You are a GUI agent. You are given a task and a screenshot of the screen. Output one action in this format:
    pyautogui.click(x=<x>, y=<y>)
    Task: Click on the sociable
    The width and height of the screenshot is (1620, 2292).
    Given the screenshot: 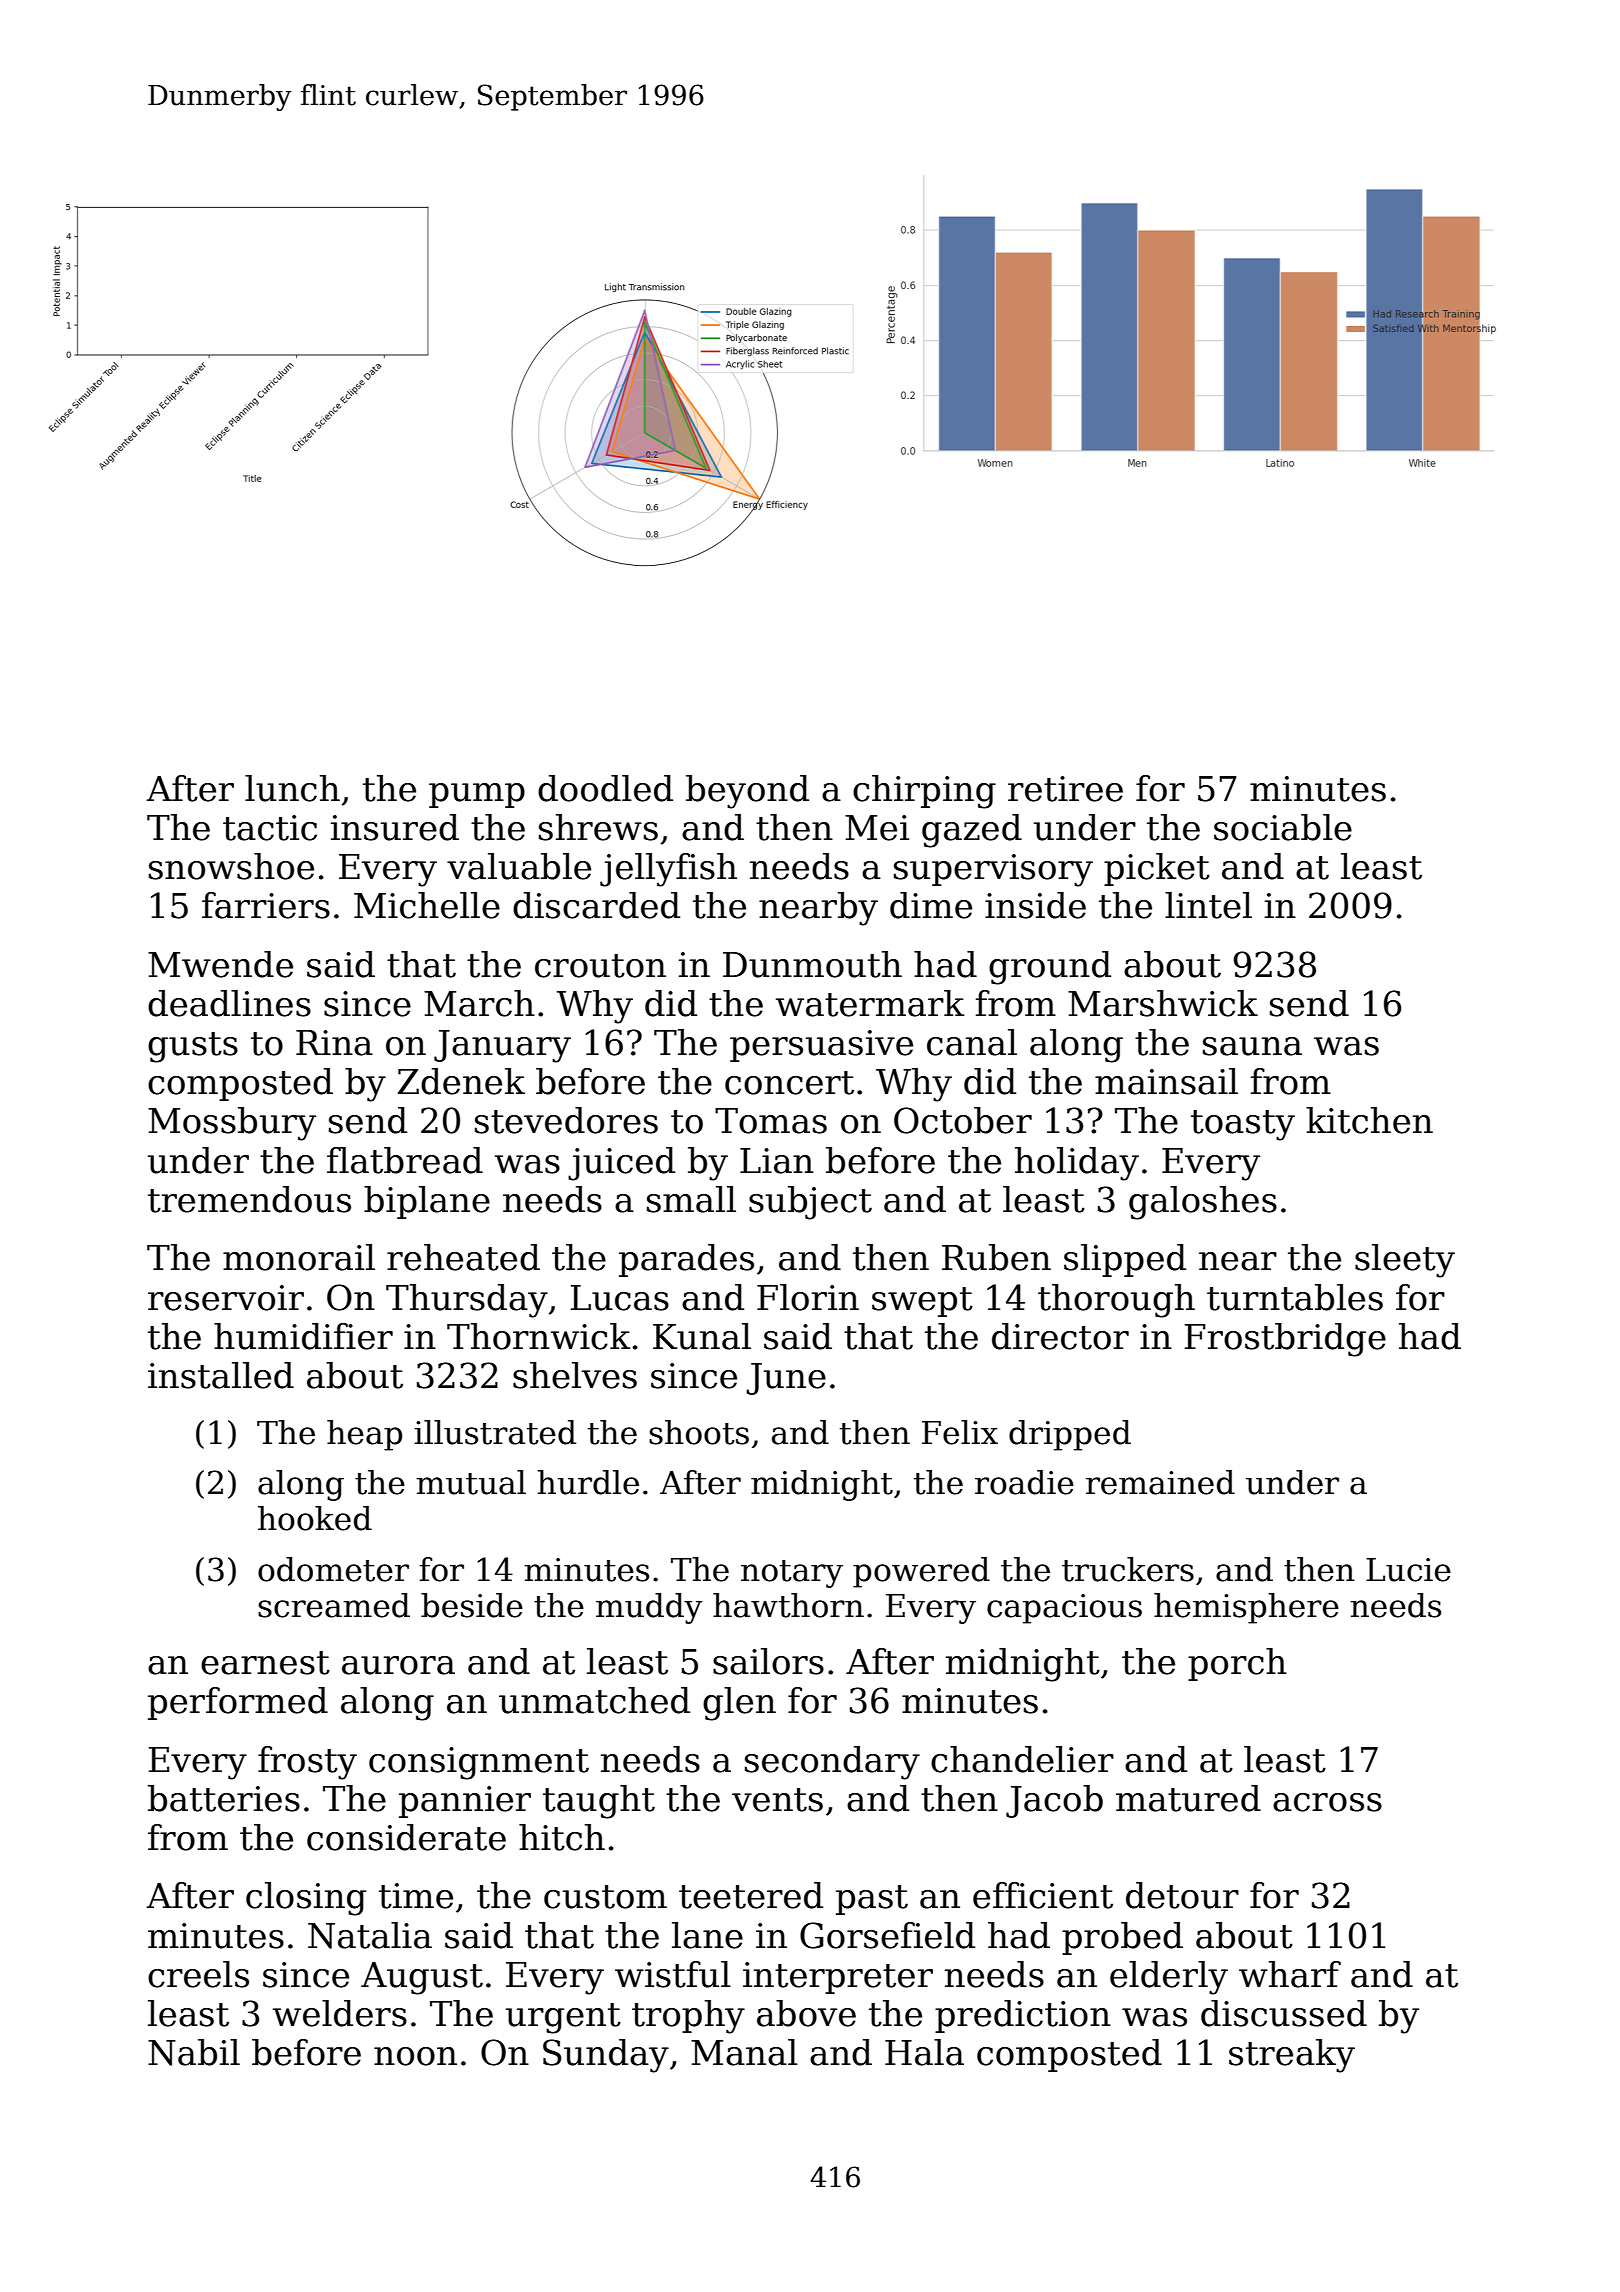 What is the action you would take?
    pyautogui.click(x=1283, y=827)
